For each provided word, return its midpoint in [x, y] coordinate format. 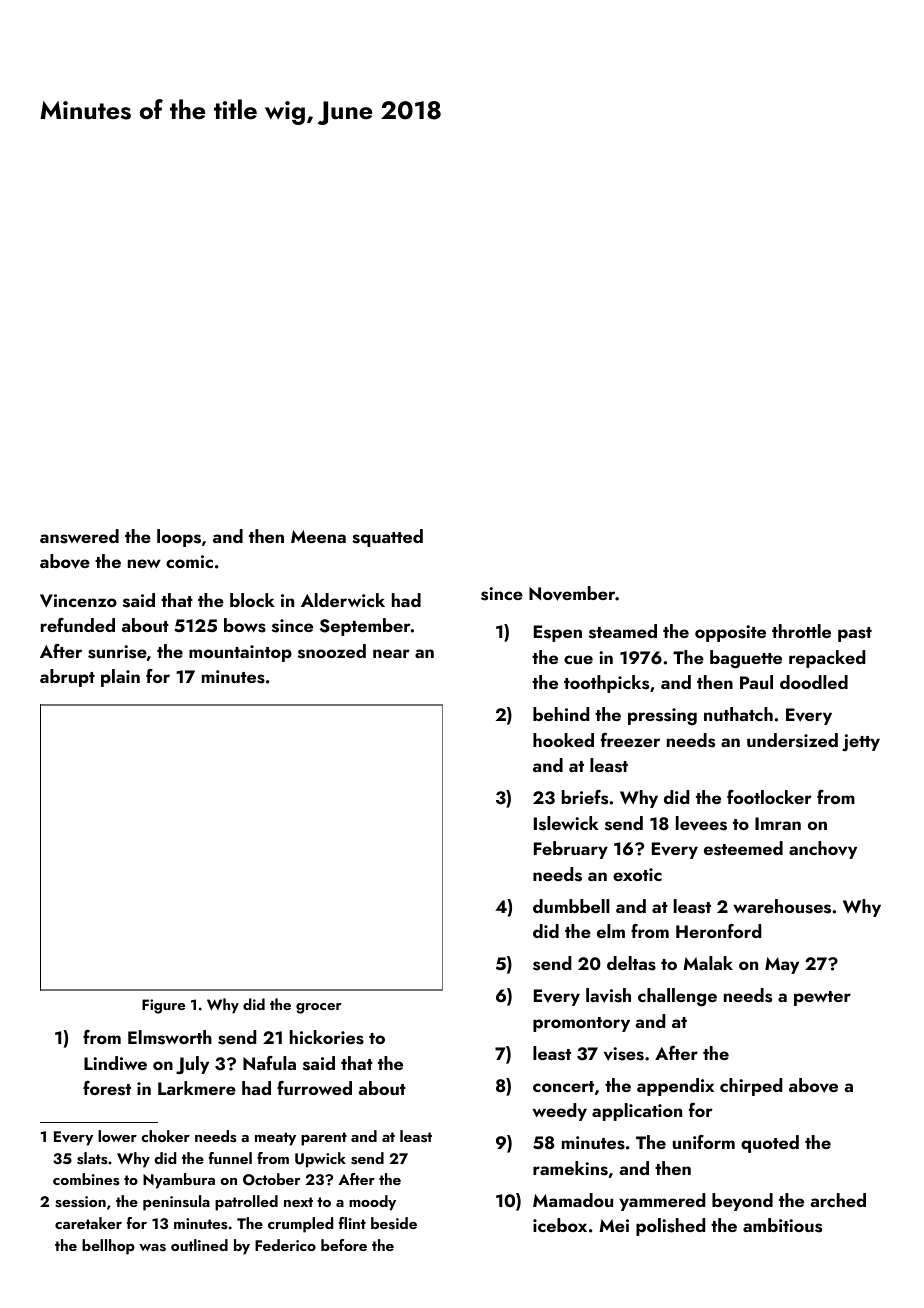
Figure [163, 1006]
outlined [199, 1245]
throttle [801, 631]
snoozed [332, 651]
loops [179, 538]
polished [670, 1227]
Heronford [718, 931]
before [344, 1245]
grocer [319, 1008]
